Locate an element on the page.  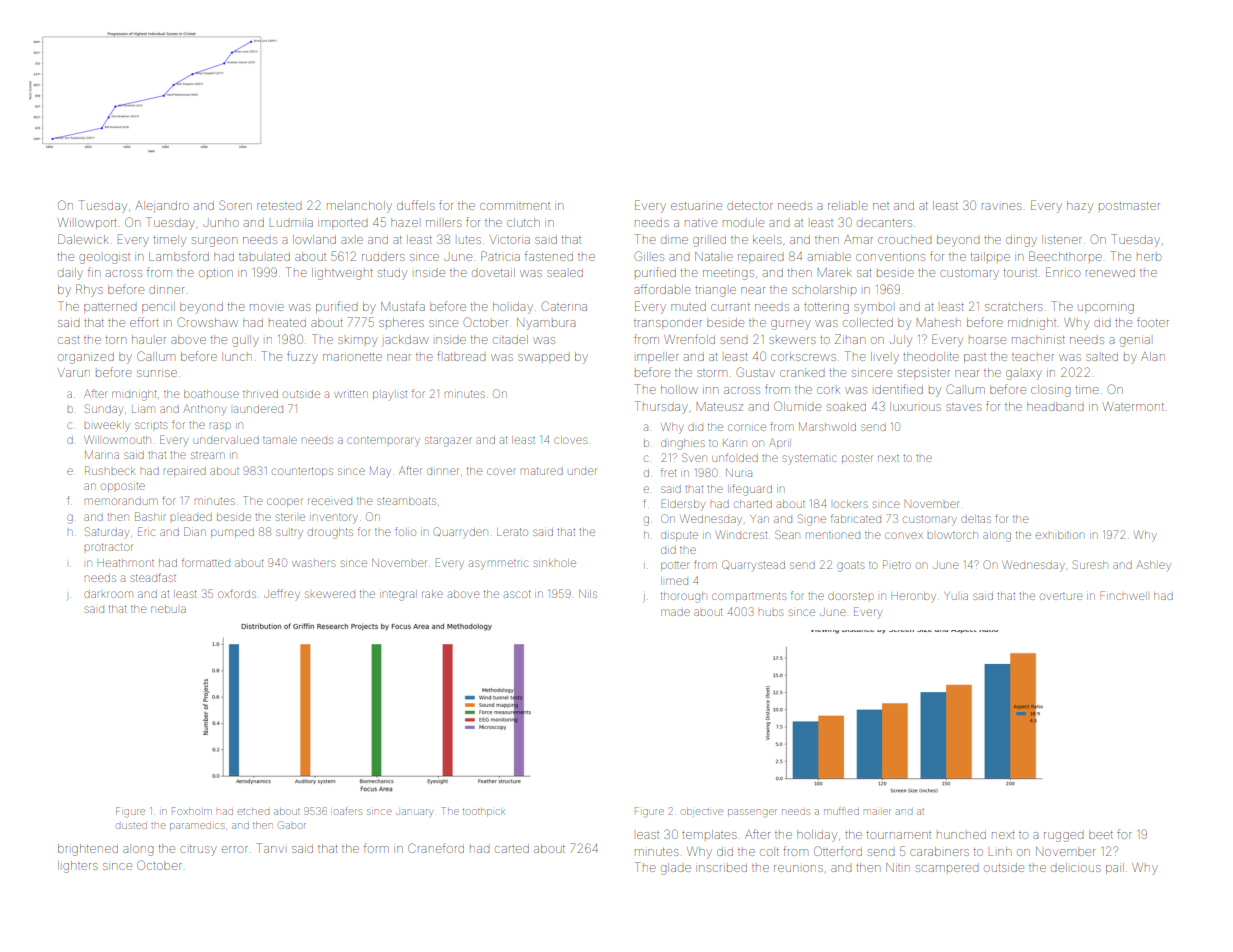
hazel is located at coordinates (404, 222).
